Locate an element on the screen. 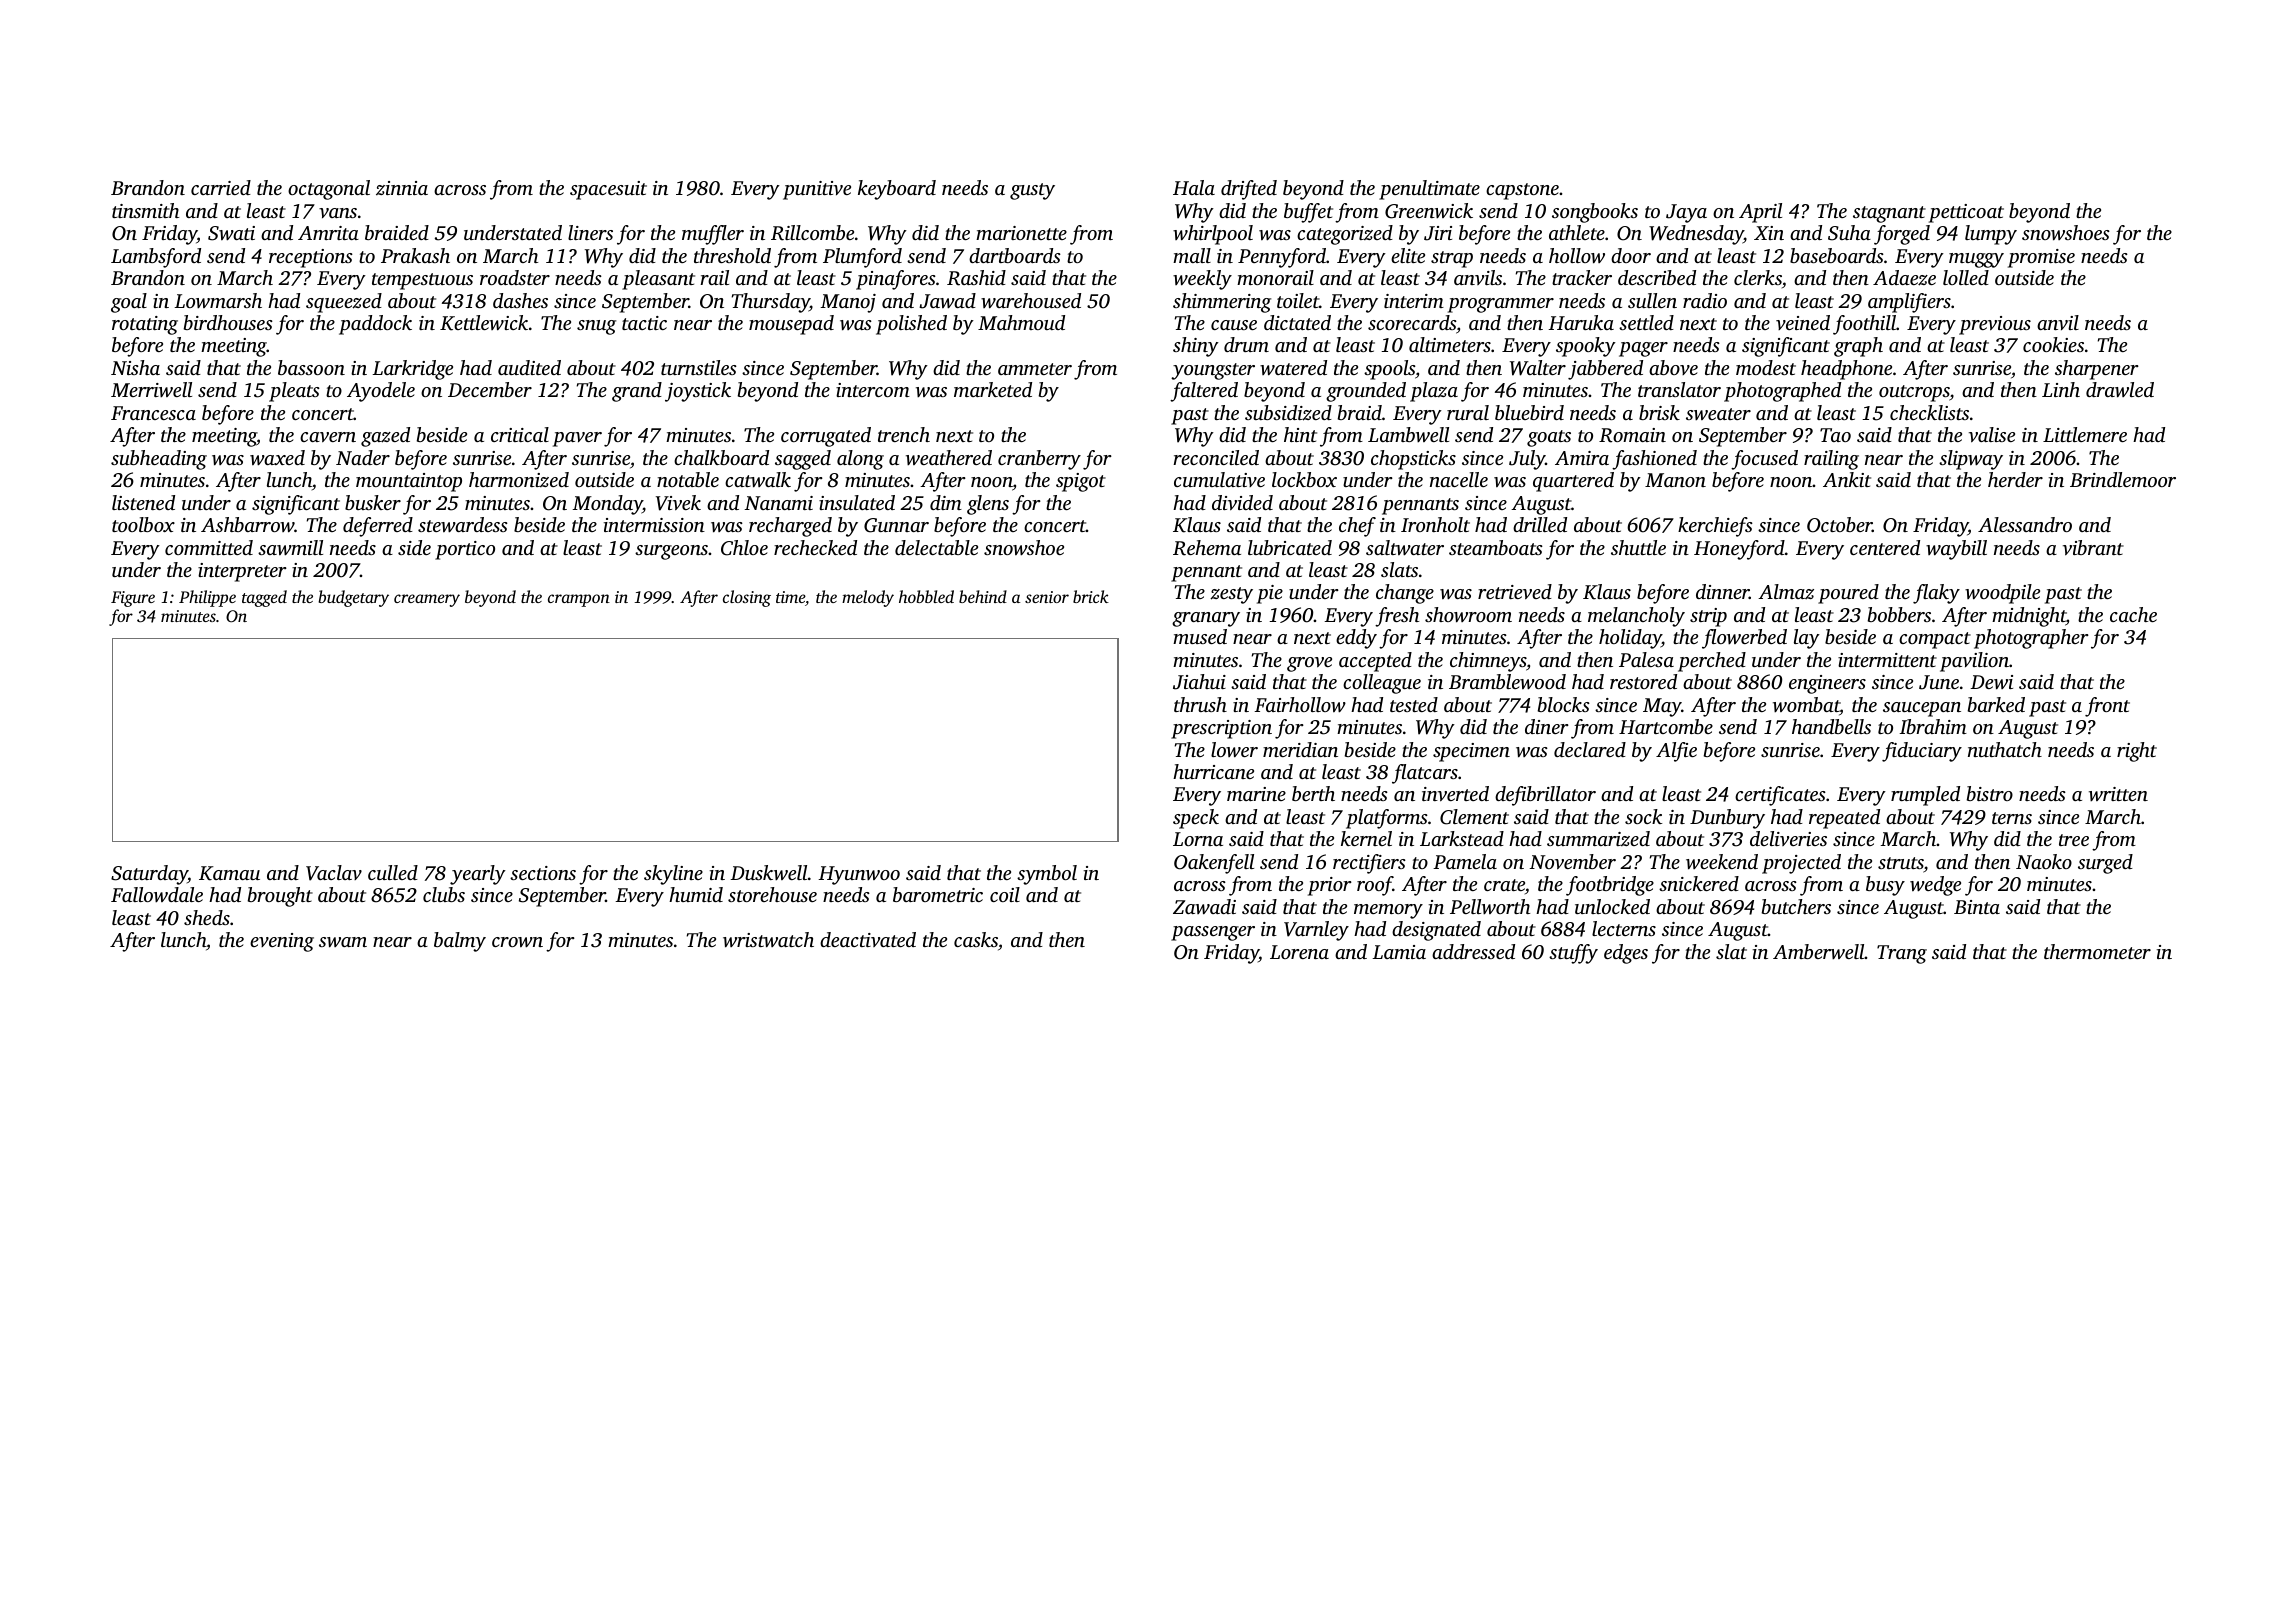  chimneys is located at coordinates (1488, 662).
